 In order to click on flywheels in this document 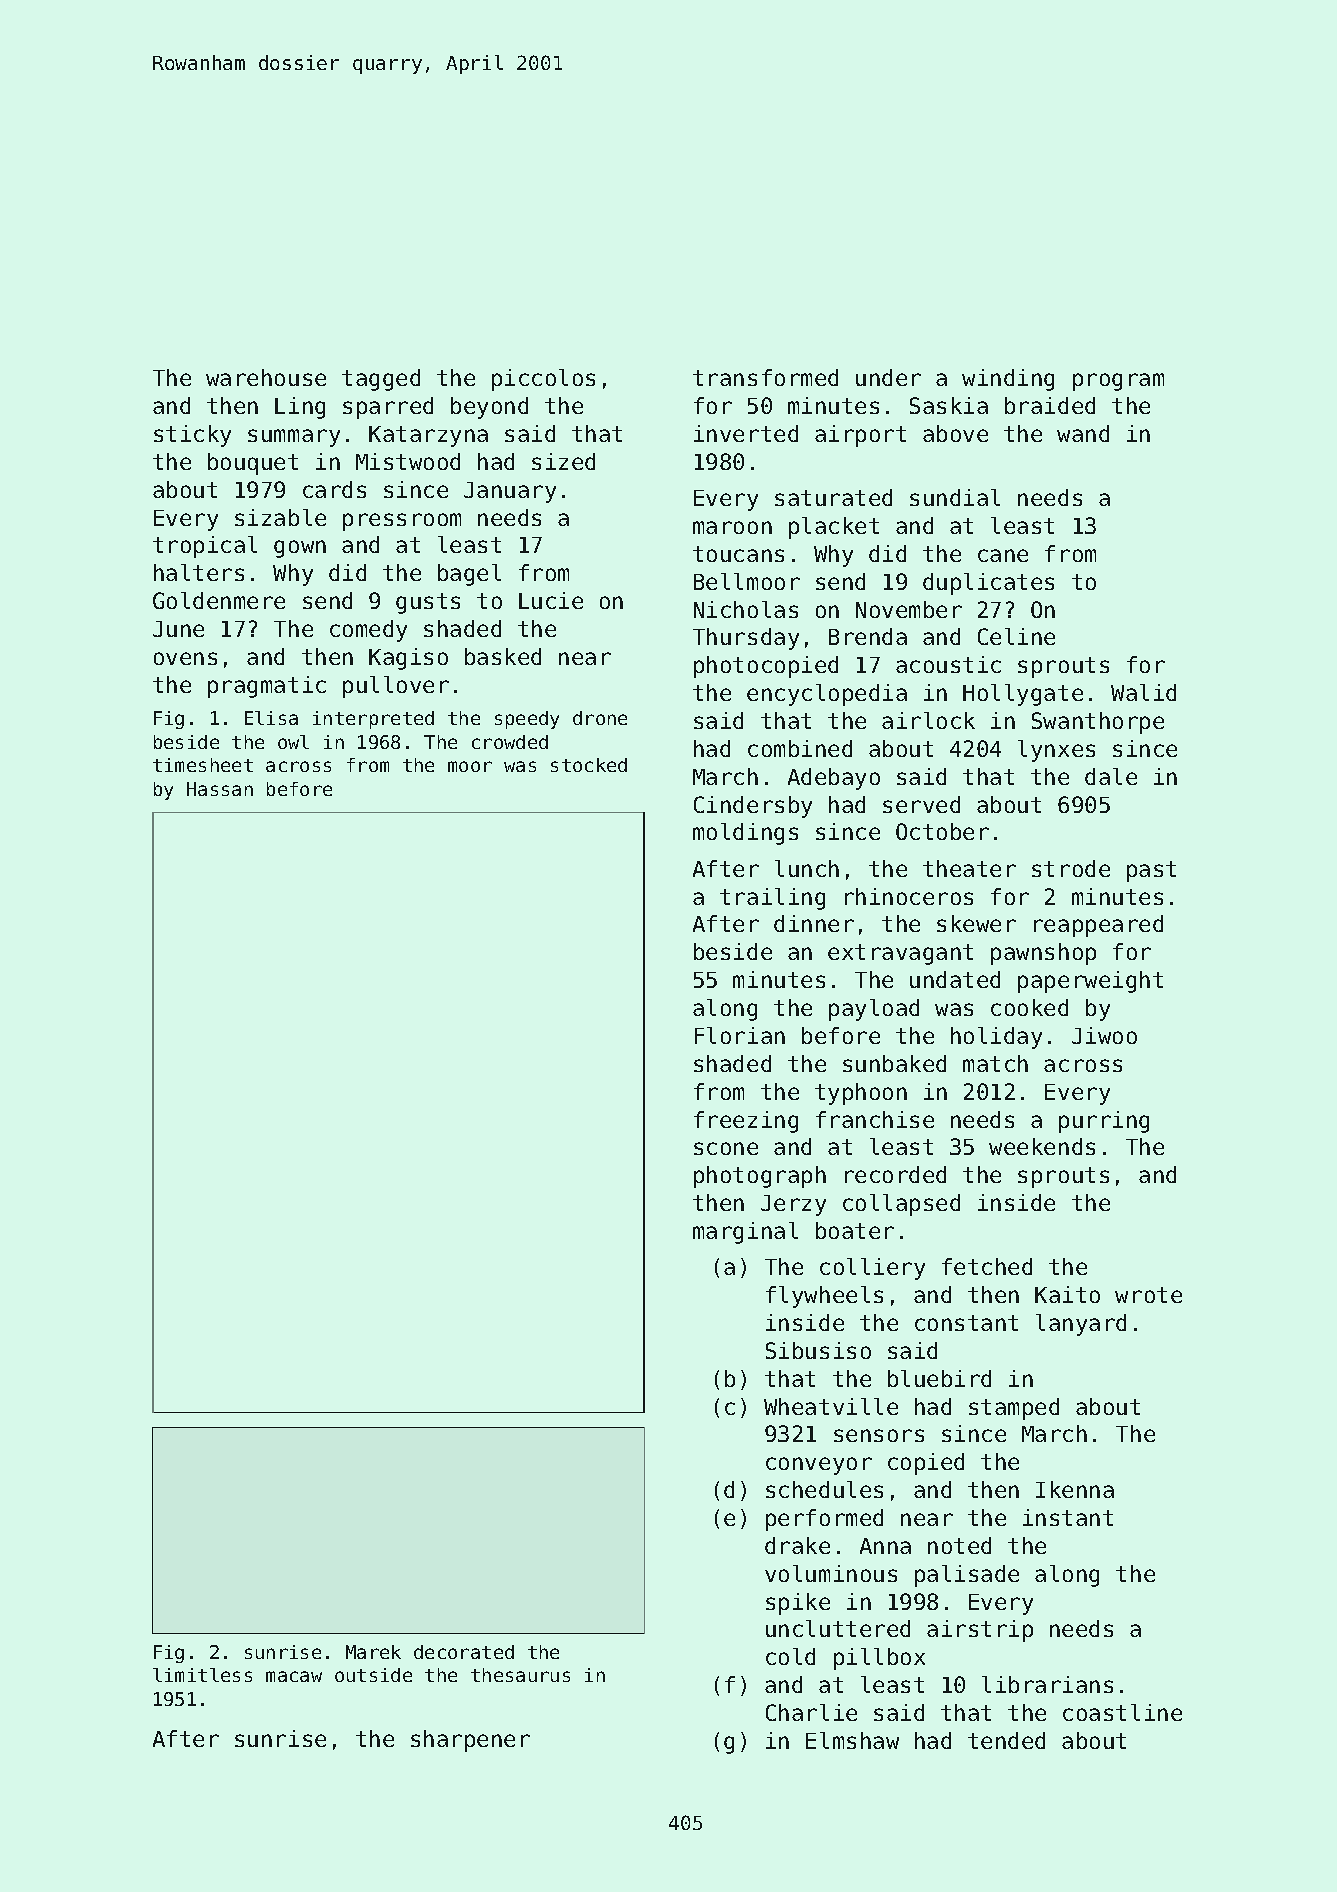, I will do `click(824, 1297)`.
